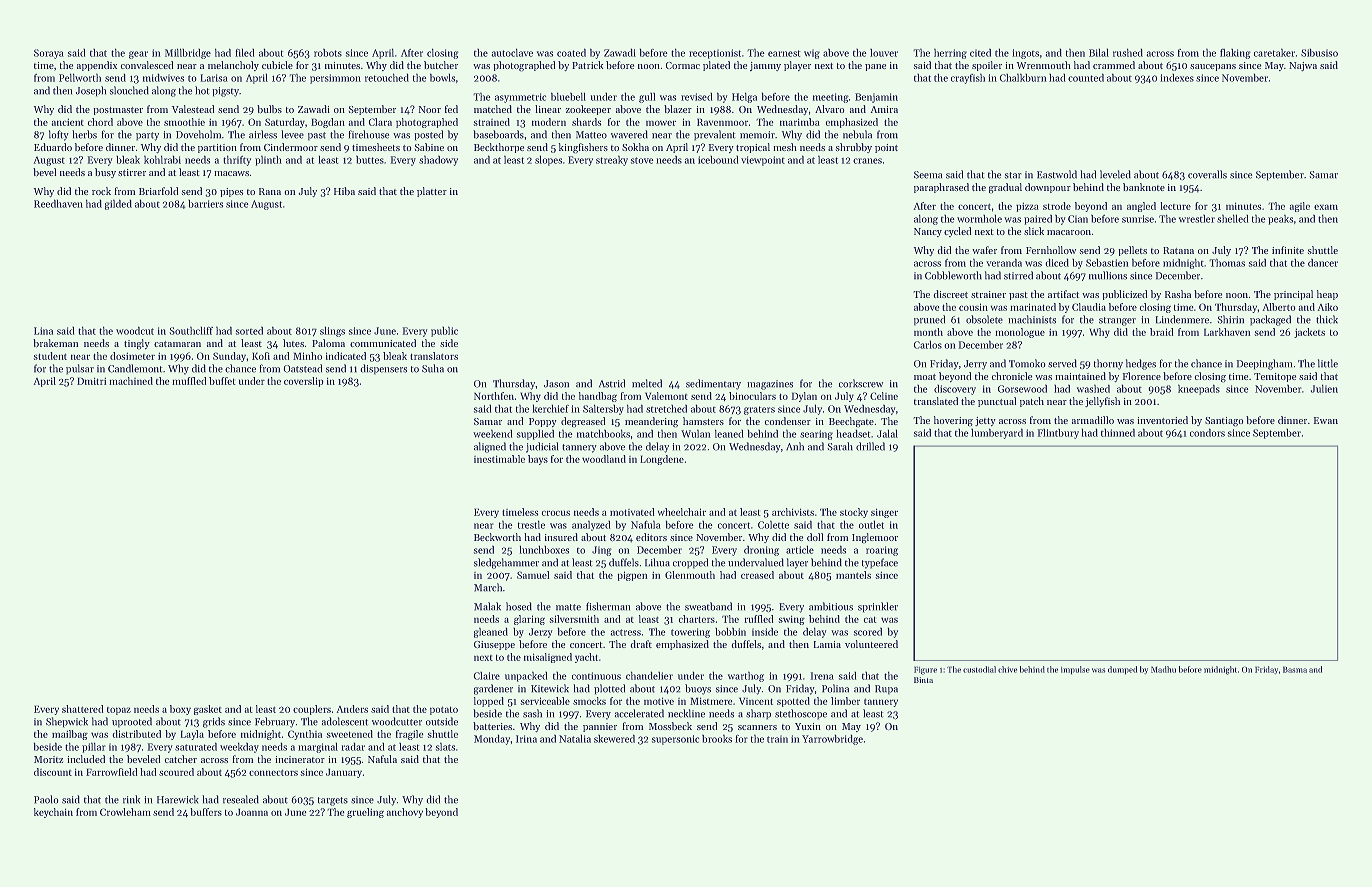  I want to click on shattered, so click(82, 709).
